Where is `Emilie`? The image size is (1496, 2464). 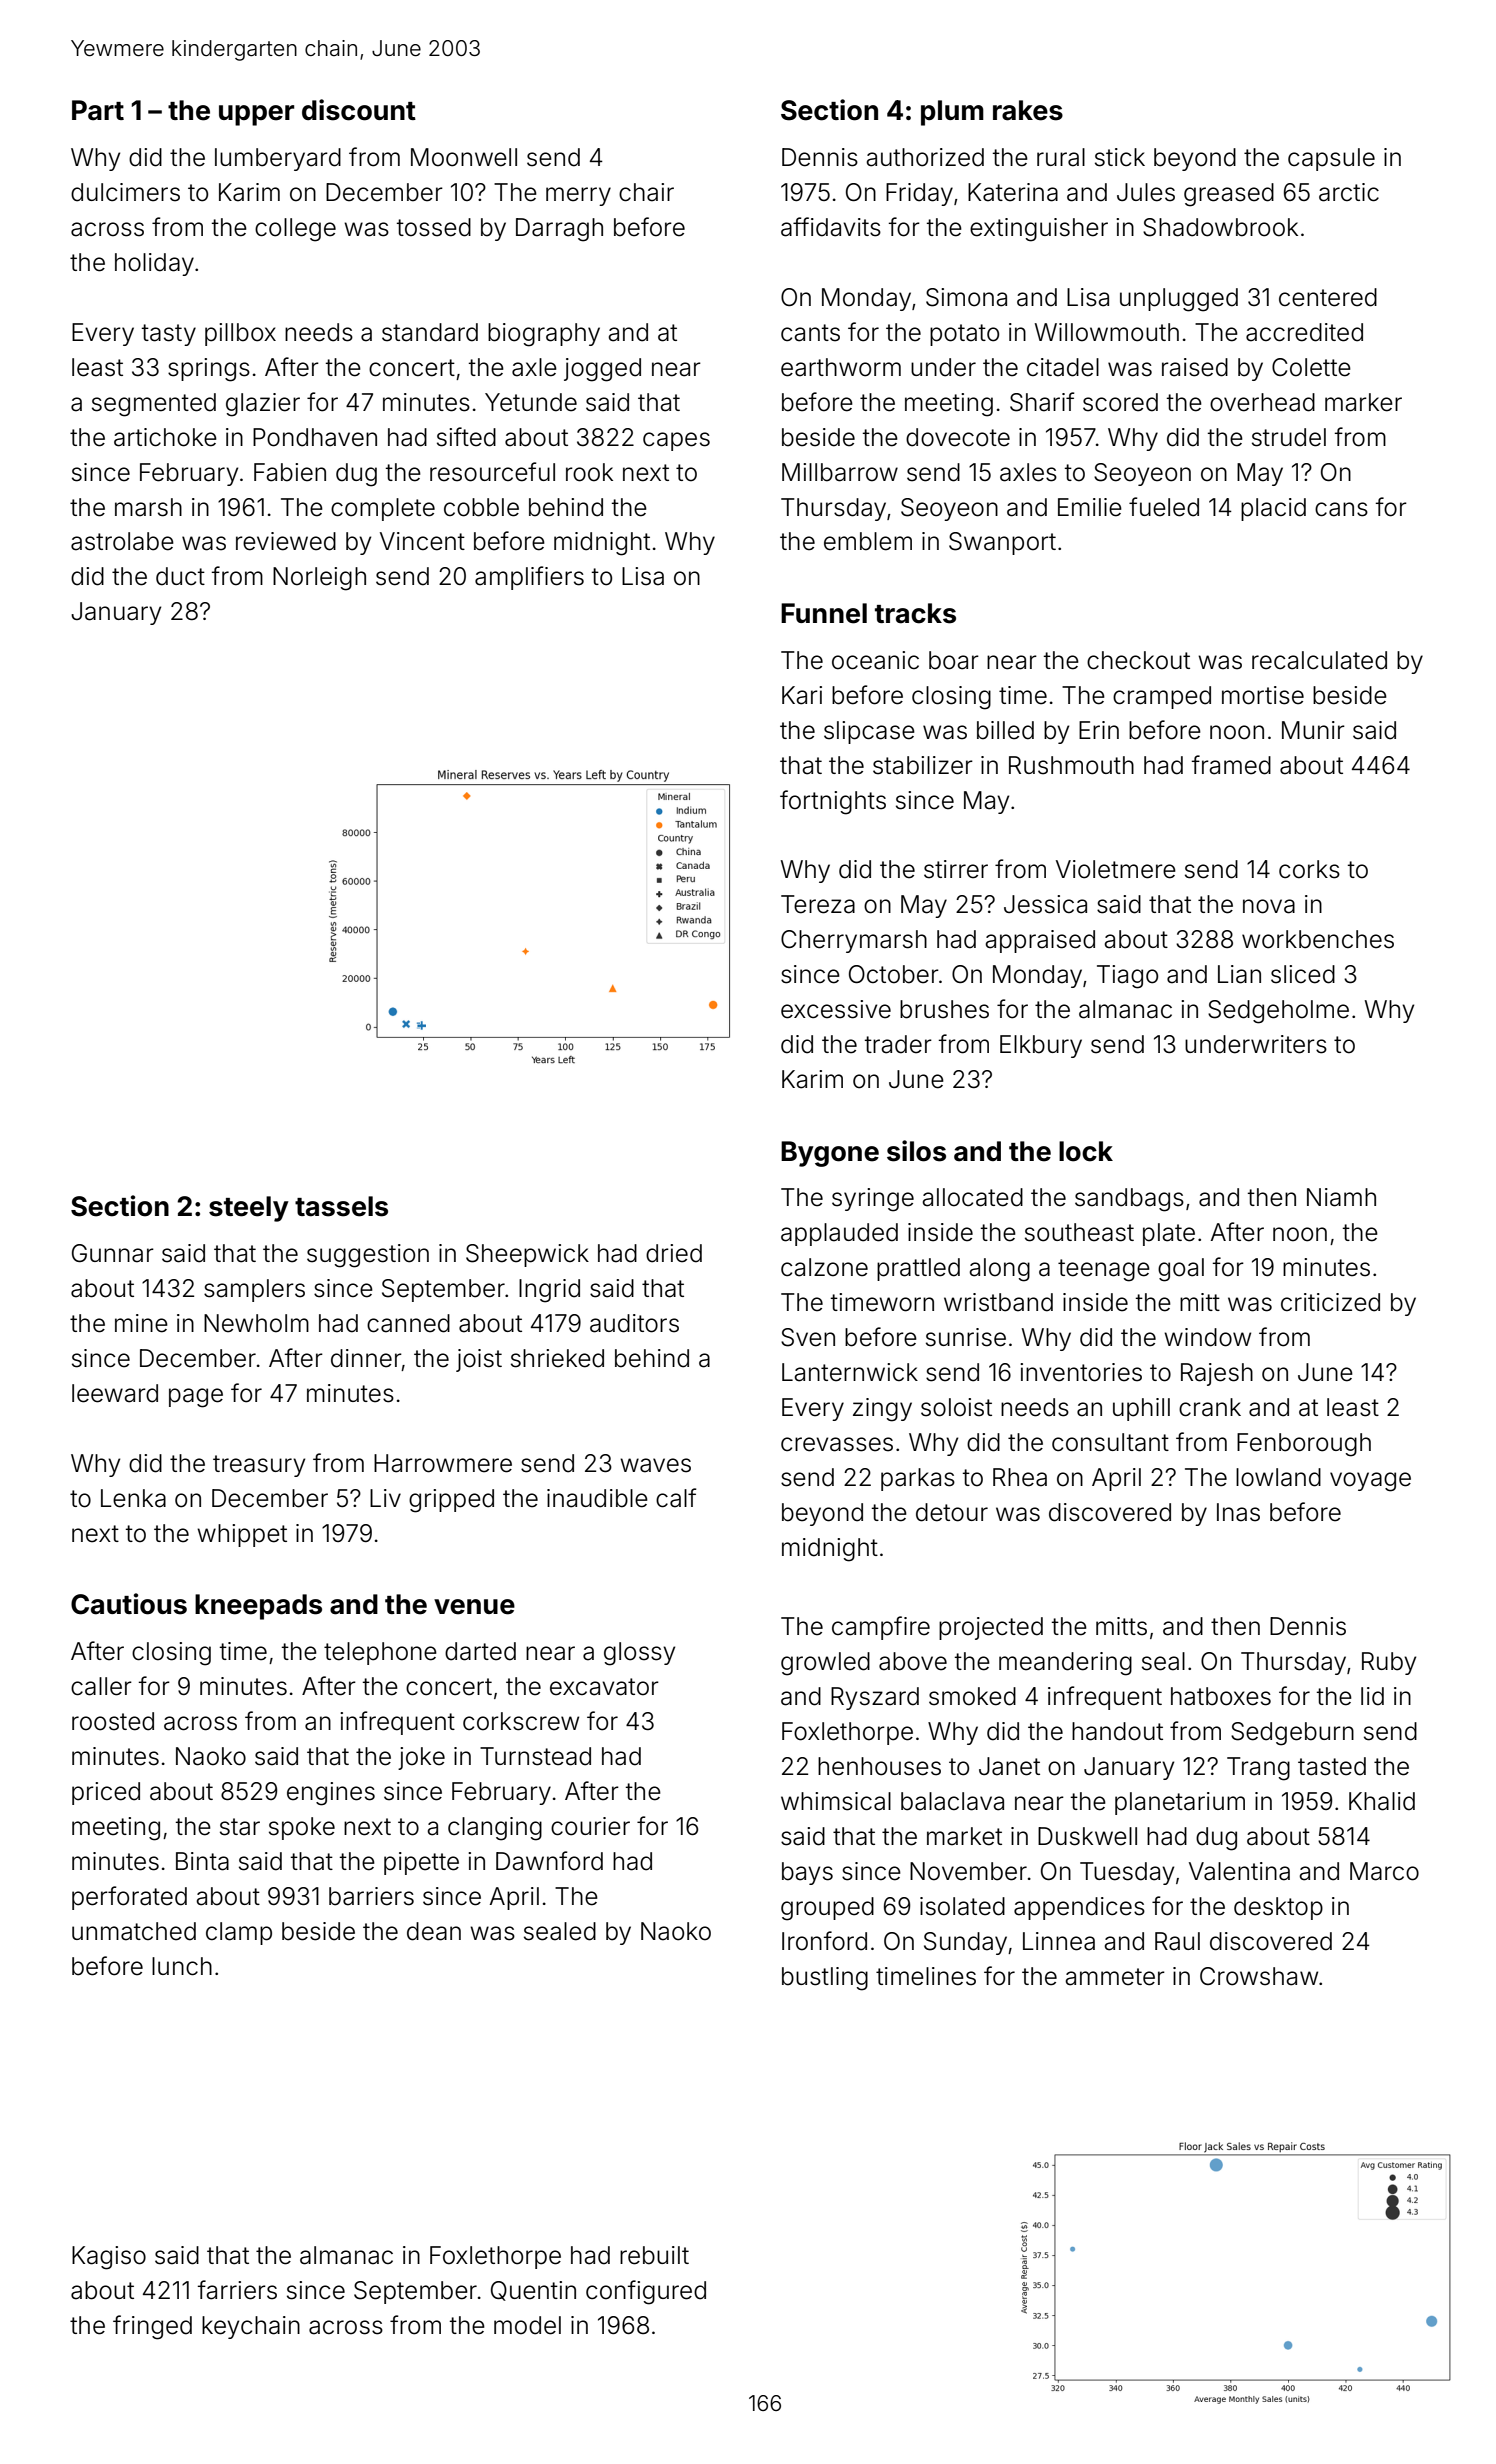 Emilie is located at coordinates (1090, 507).
